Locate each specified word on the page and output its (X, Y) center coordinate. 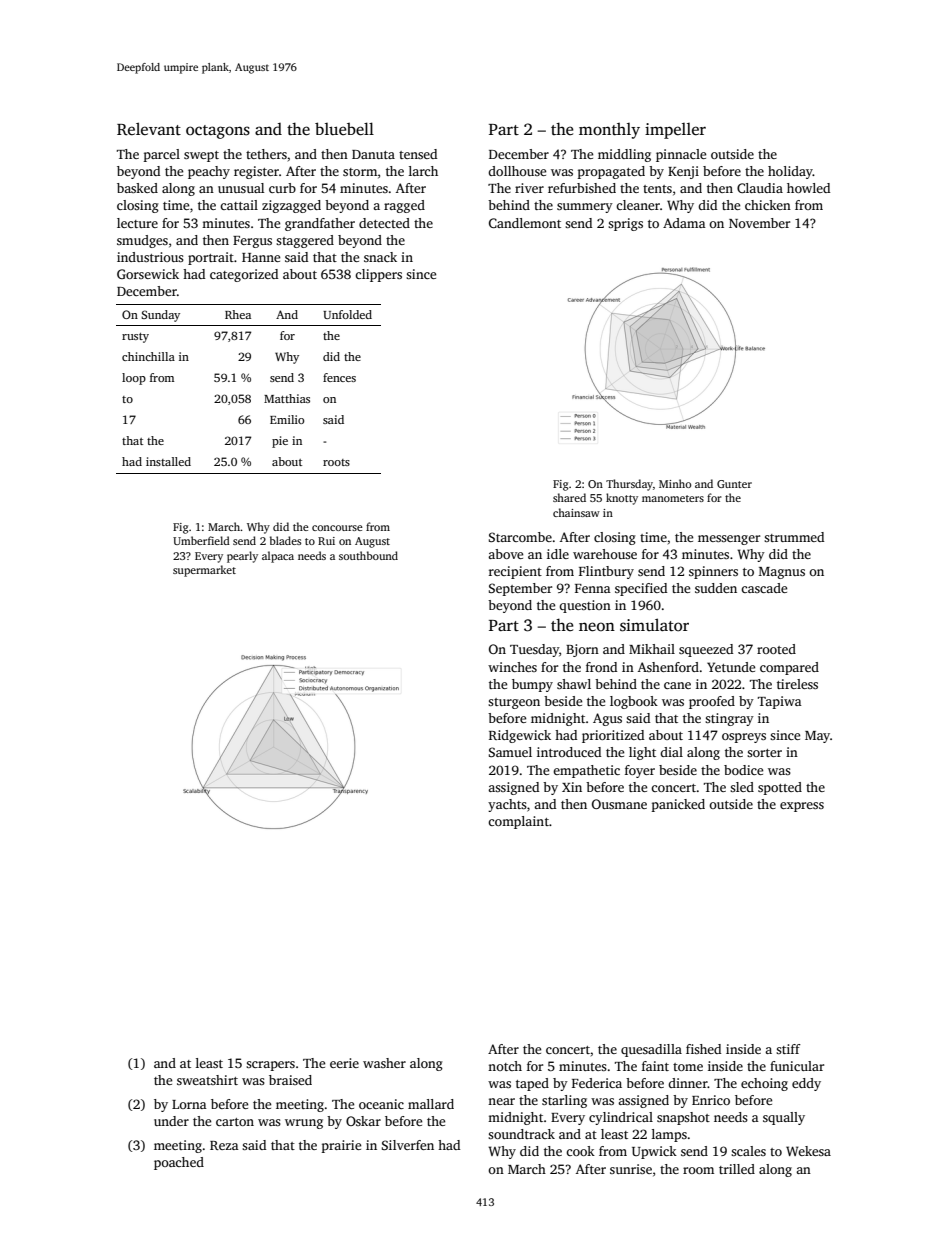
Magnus (782, 573)
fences (339, 377)
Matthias (287, 398)
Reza (224, 1145)
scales (748, 1151)
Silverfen (408, 1145)
